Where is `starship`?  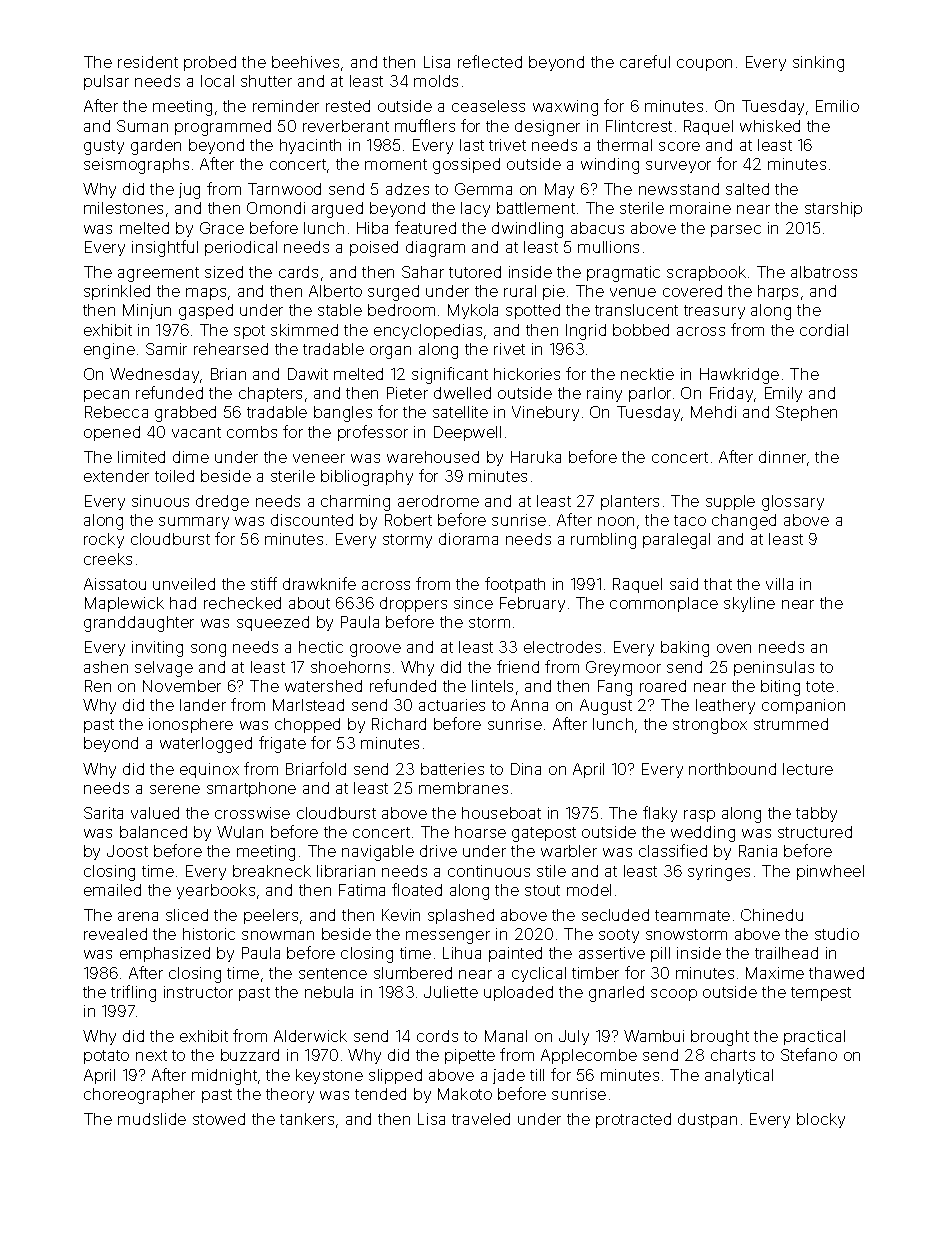
starship is located at coordinates (833, 209).
